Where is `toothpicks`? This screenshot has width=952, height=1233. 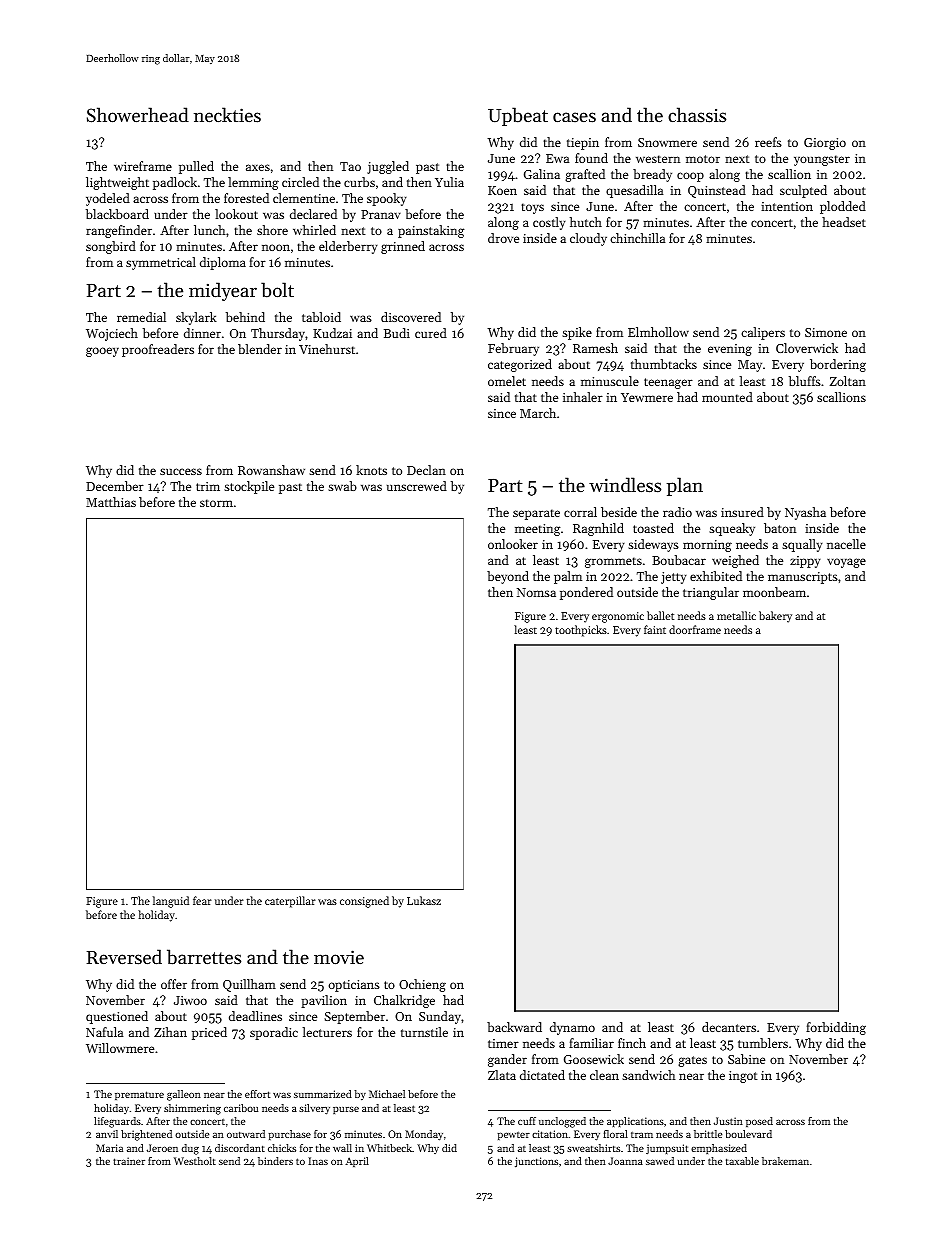 toothpicks is located at coordinates (581, 631).
